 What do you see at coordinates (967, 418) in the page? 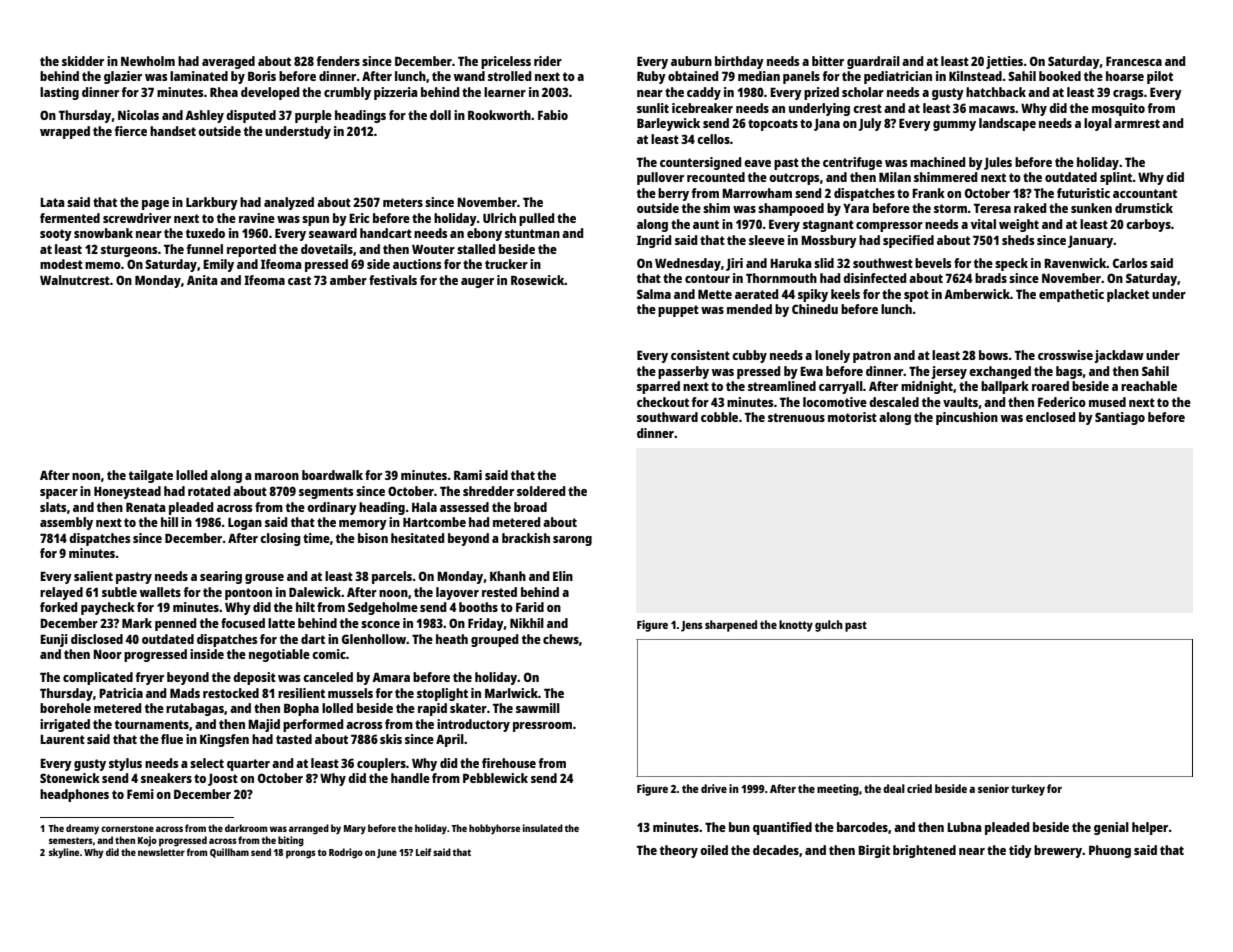
I see `pincushion` at bounding box center [967, 418].
